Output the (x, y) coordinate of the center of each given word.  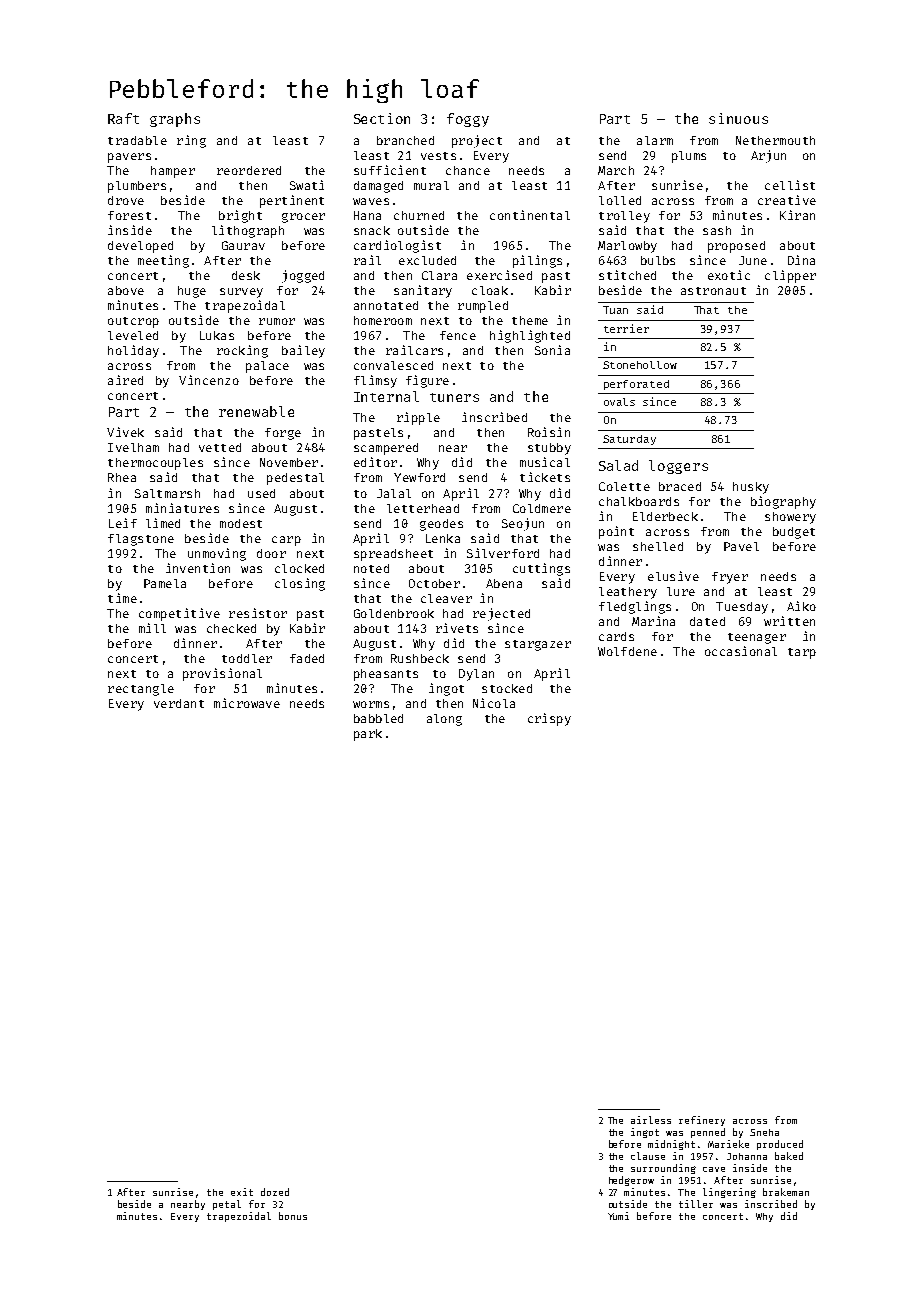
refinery (702, 1121)
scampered (386, 449)
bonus (293, 1216)
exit (242, 1192)
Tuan (615, 310)
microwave (247, 703)
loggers (678, 467)
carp (286, 541)
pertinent (292, 201)
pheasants (386, 675)
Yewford (419, 477)
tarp (802, 653)
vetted (220, 447)
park (368, 735)
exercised (499, 275)
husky (751, 488)
